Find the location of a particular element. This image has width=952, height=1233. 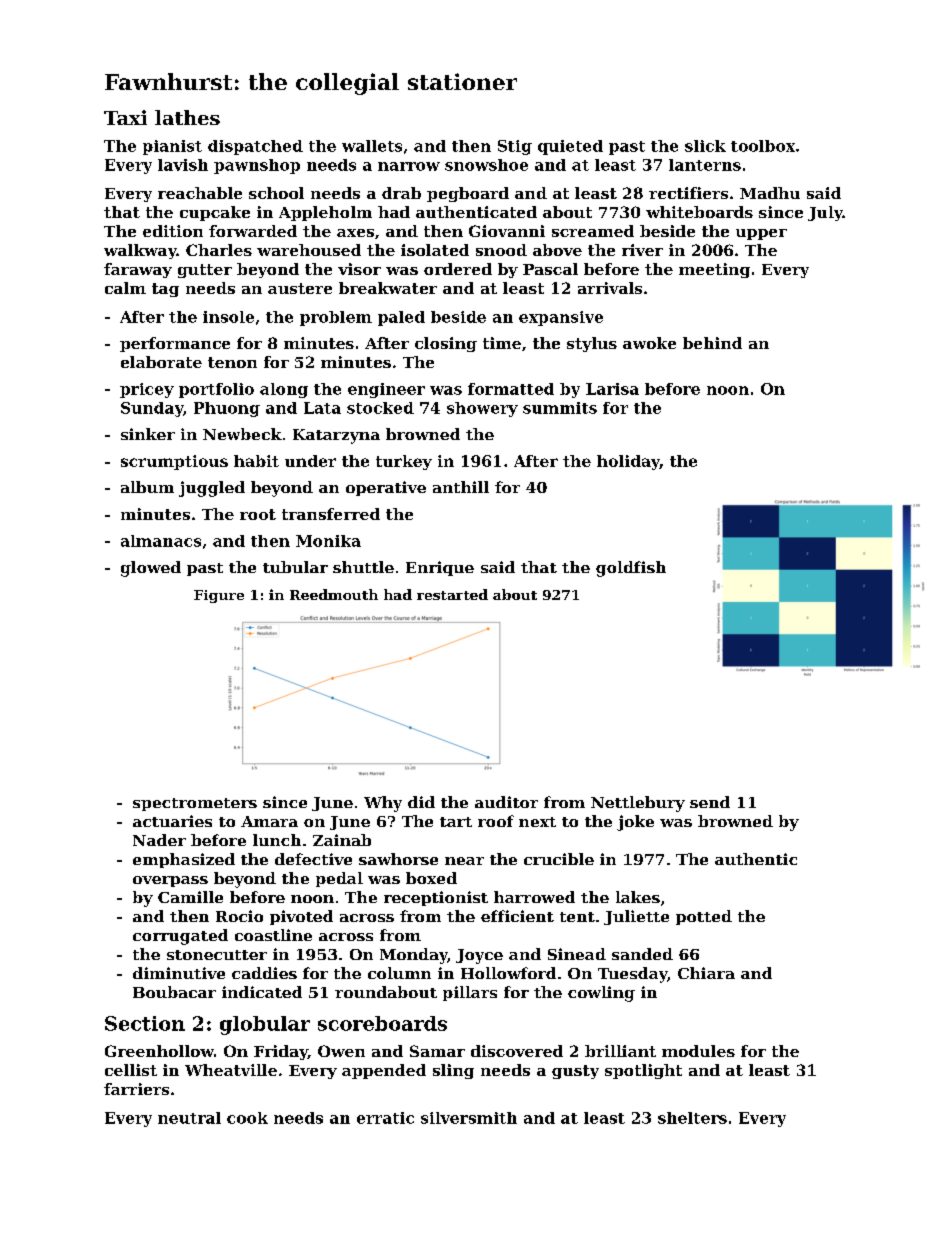

slick is located at coordinates (705, 146).
